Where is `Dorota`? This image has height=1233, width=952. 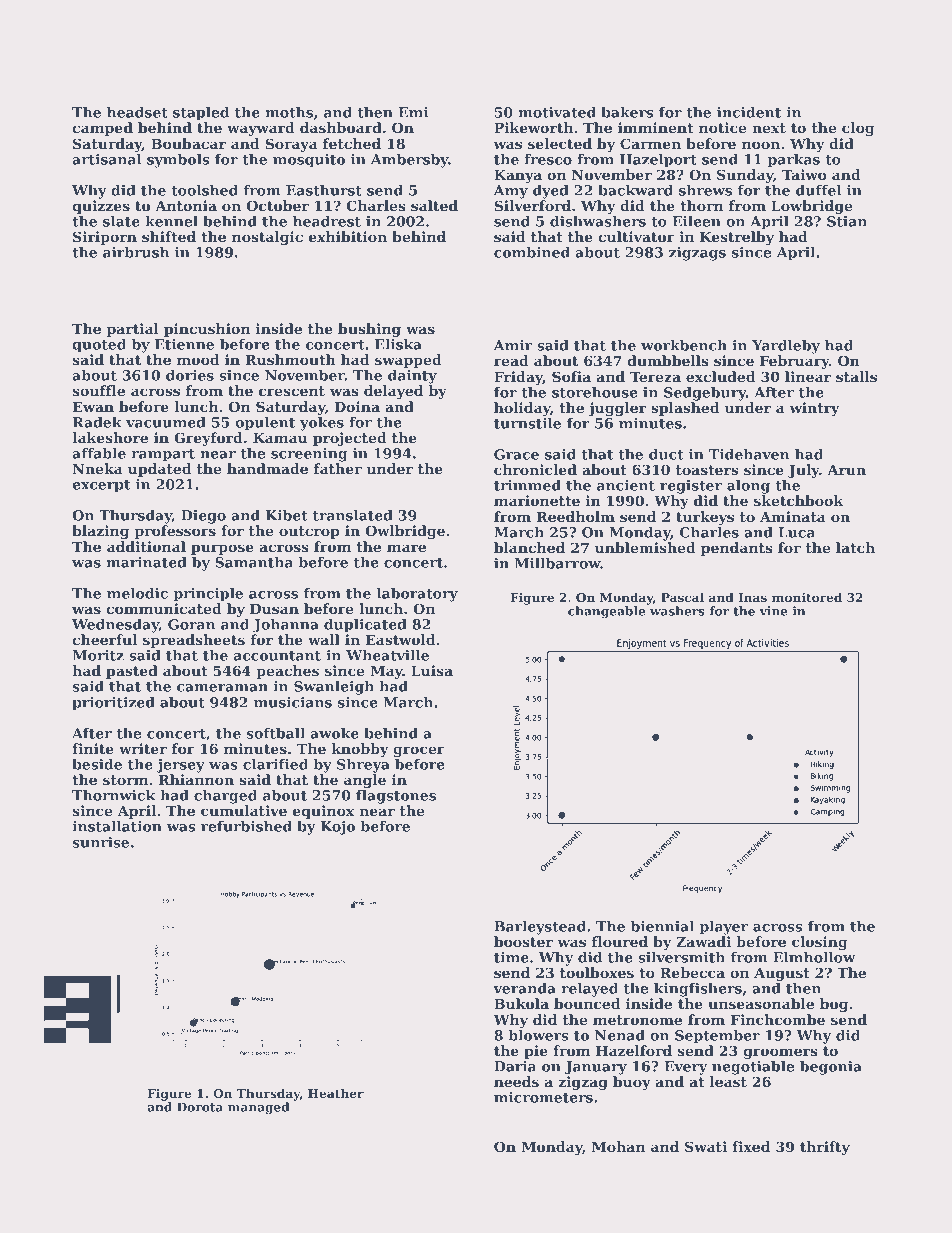
Dorota is located at coordinates (200, 1107).
